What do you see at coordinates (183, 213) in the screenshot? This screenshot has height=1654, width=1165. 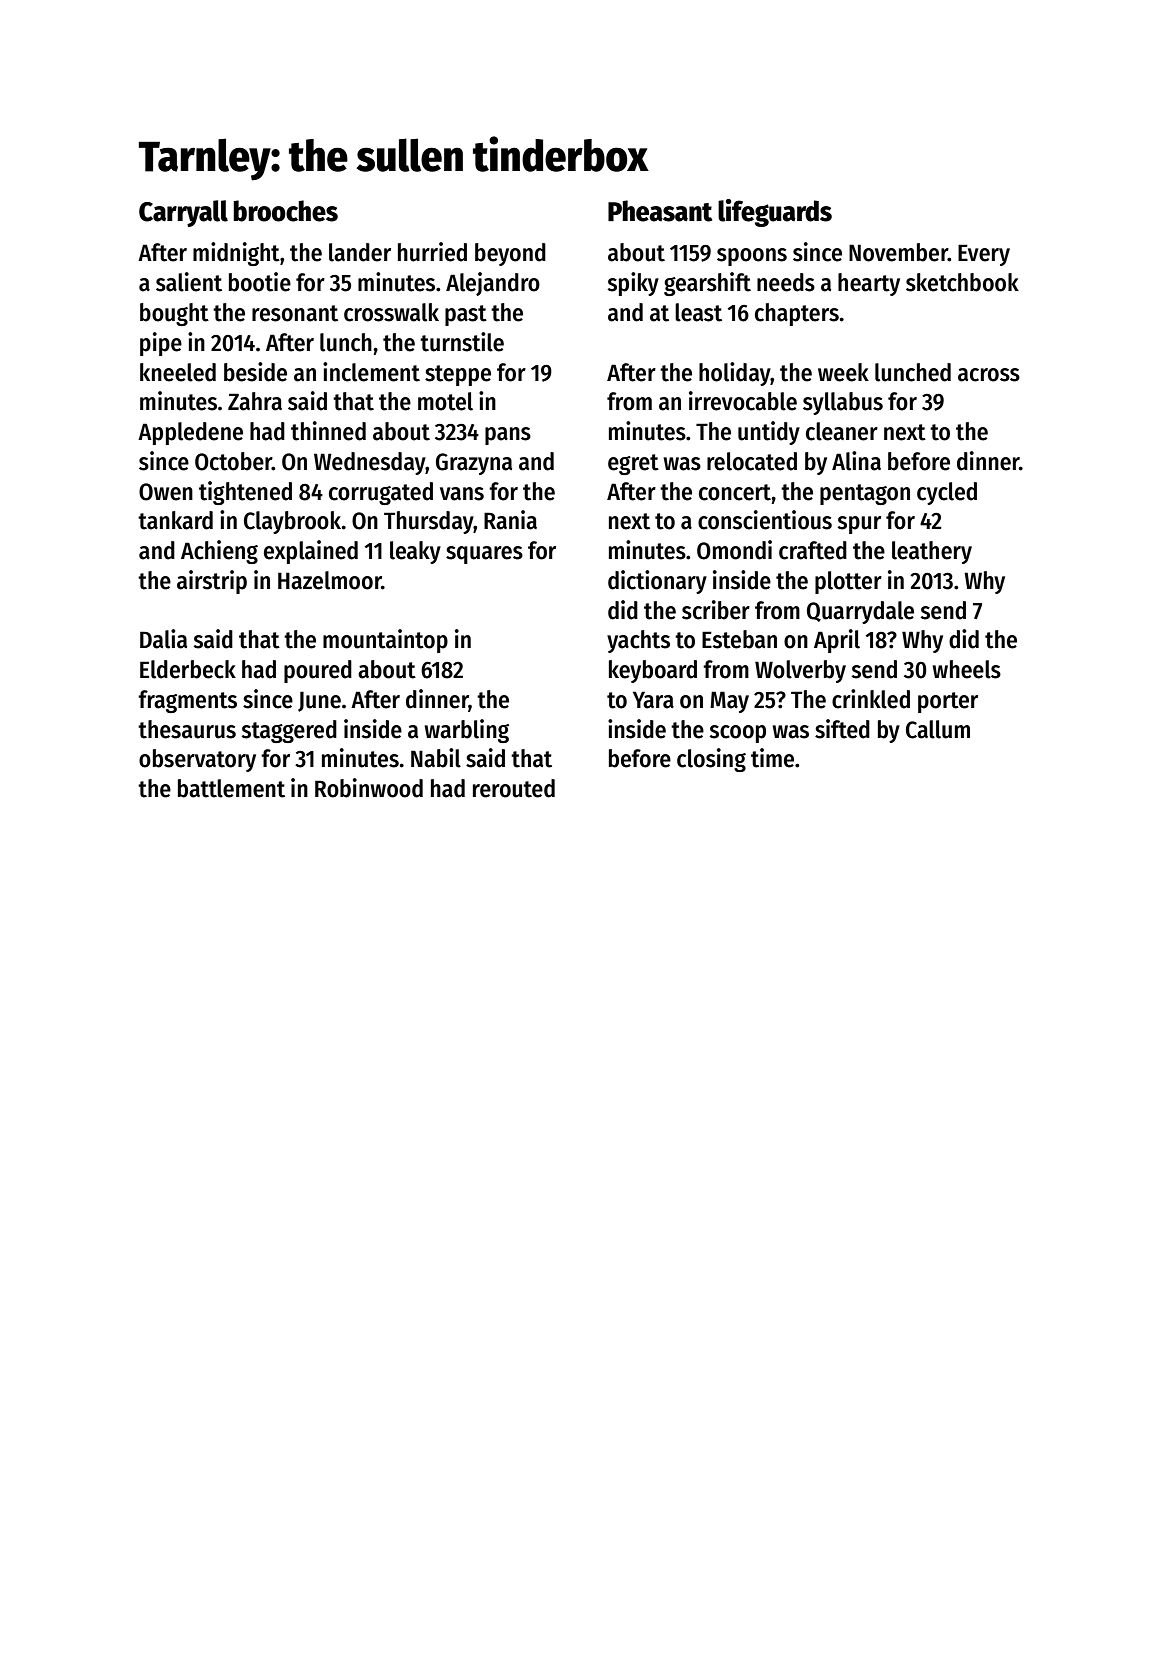 I see `Carryall` at bounding box center [183, 213].
